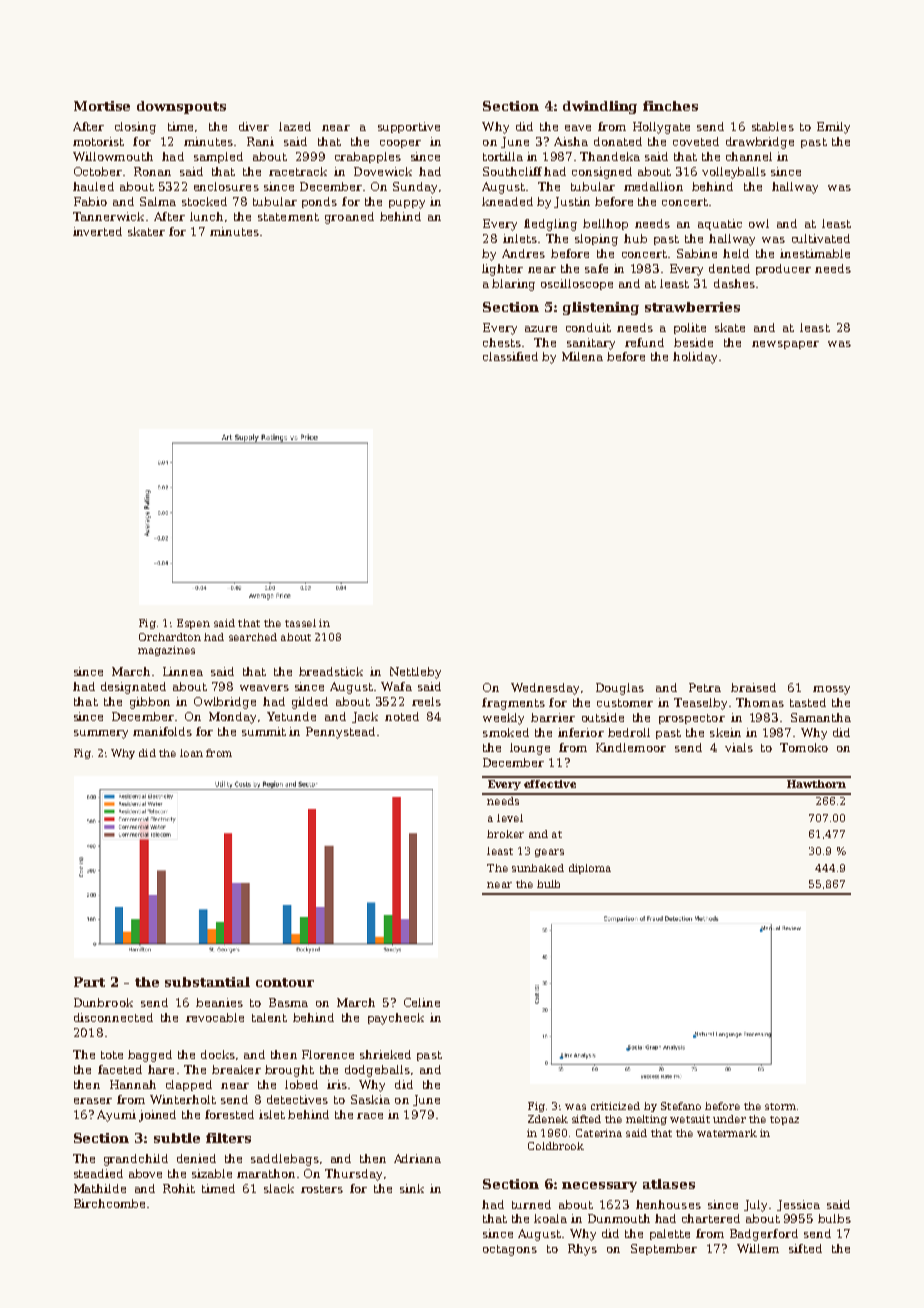  Describe the element at coordinates (179, 1188) in the document. I see `Rohit` at that location.
